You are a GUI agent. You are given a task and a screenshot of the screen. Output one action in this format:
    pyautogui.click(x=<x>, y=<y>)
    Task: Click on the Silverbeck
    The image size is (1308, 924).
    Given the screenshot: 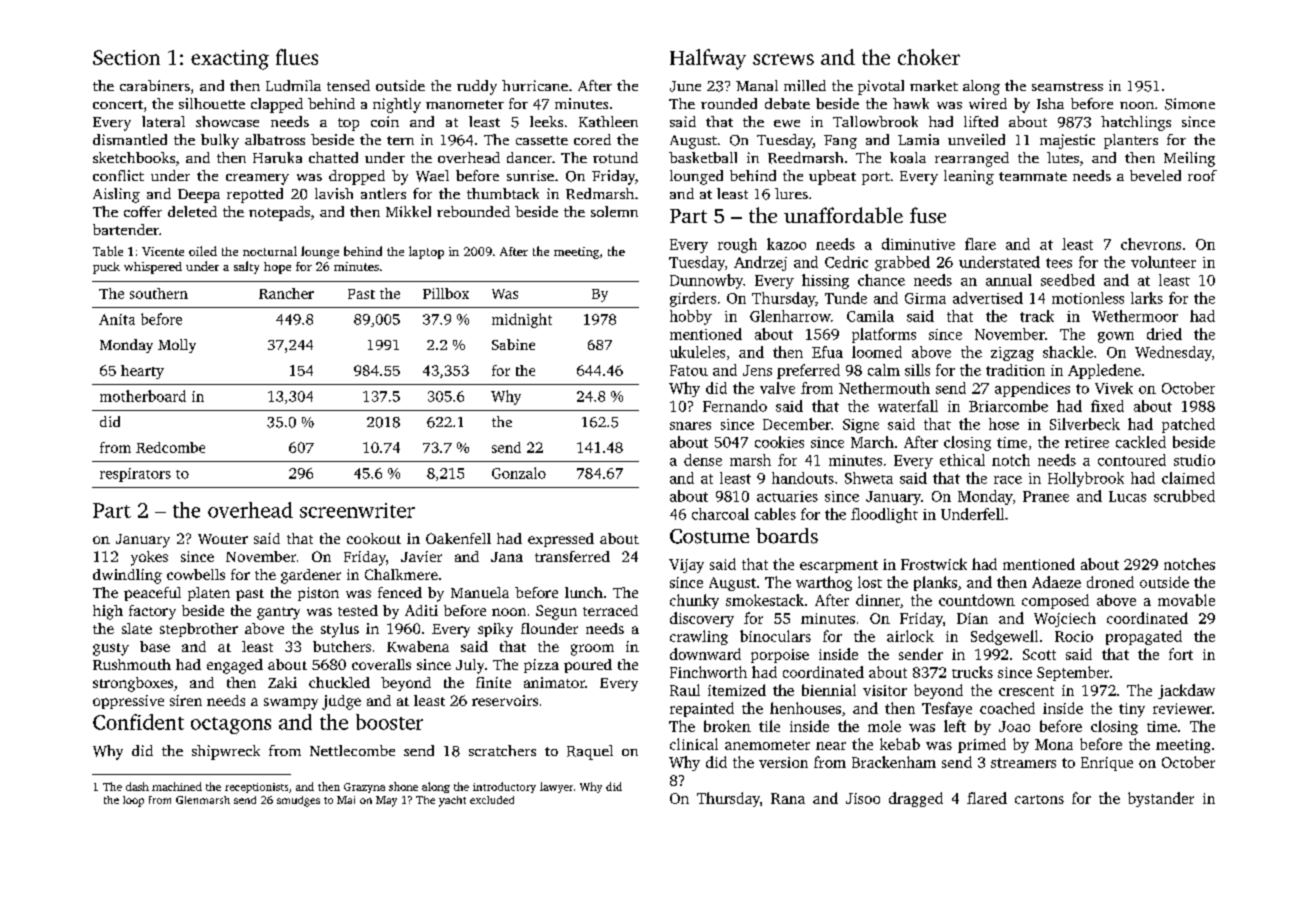 What is the action you would take?
    pyautogui.click(x=1085, y=424)
